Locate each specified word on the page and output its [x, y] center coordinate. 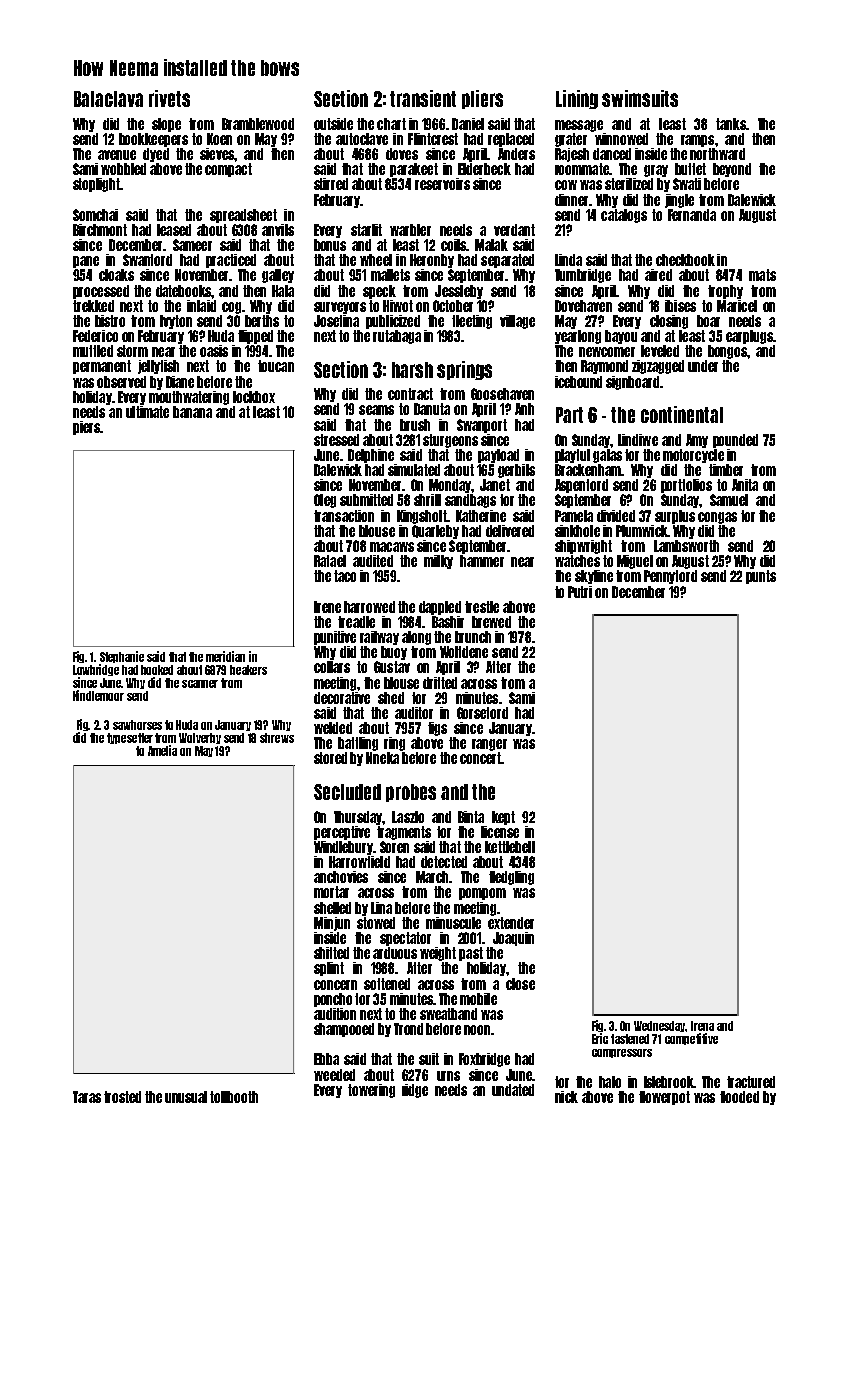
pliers [482, 99]
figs [437, 729]
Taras [87, 1097]
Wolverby [200, 738]
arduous [395, 953]
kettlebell [510, 847]
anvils [278, 230]
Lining [577, 99]
